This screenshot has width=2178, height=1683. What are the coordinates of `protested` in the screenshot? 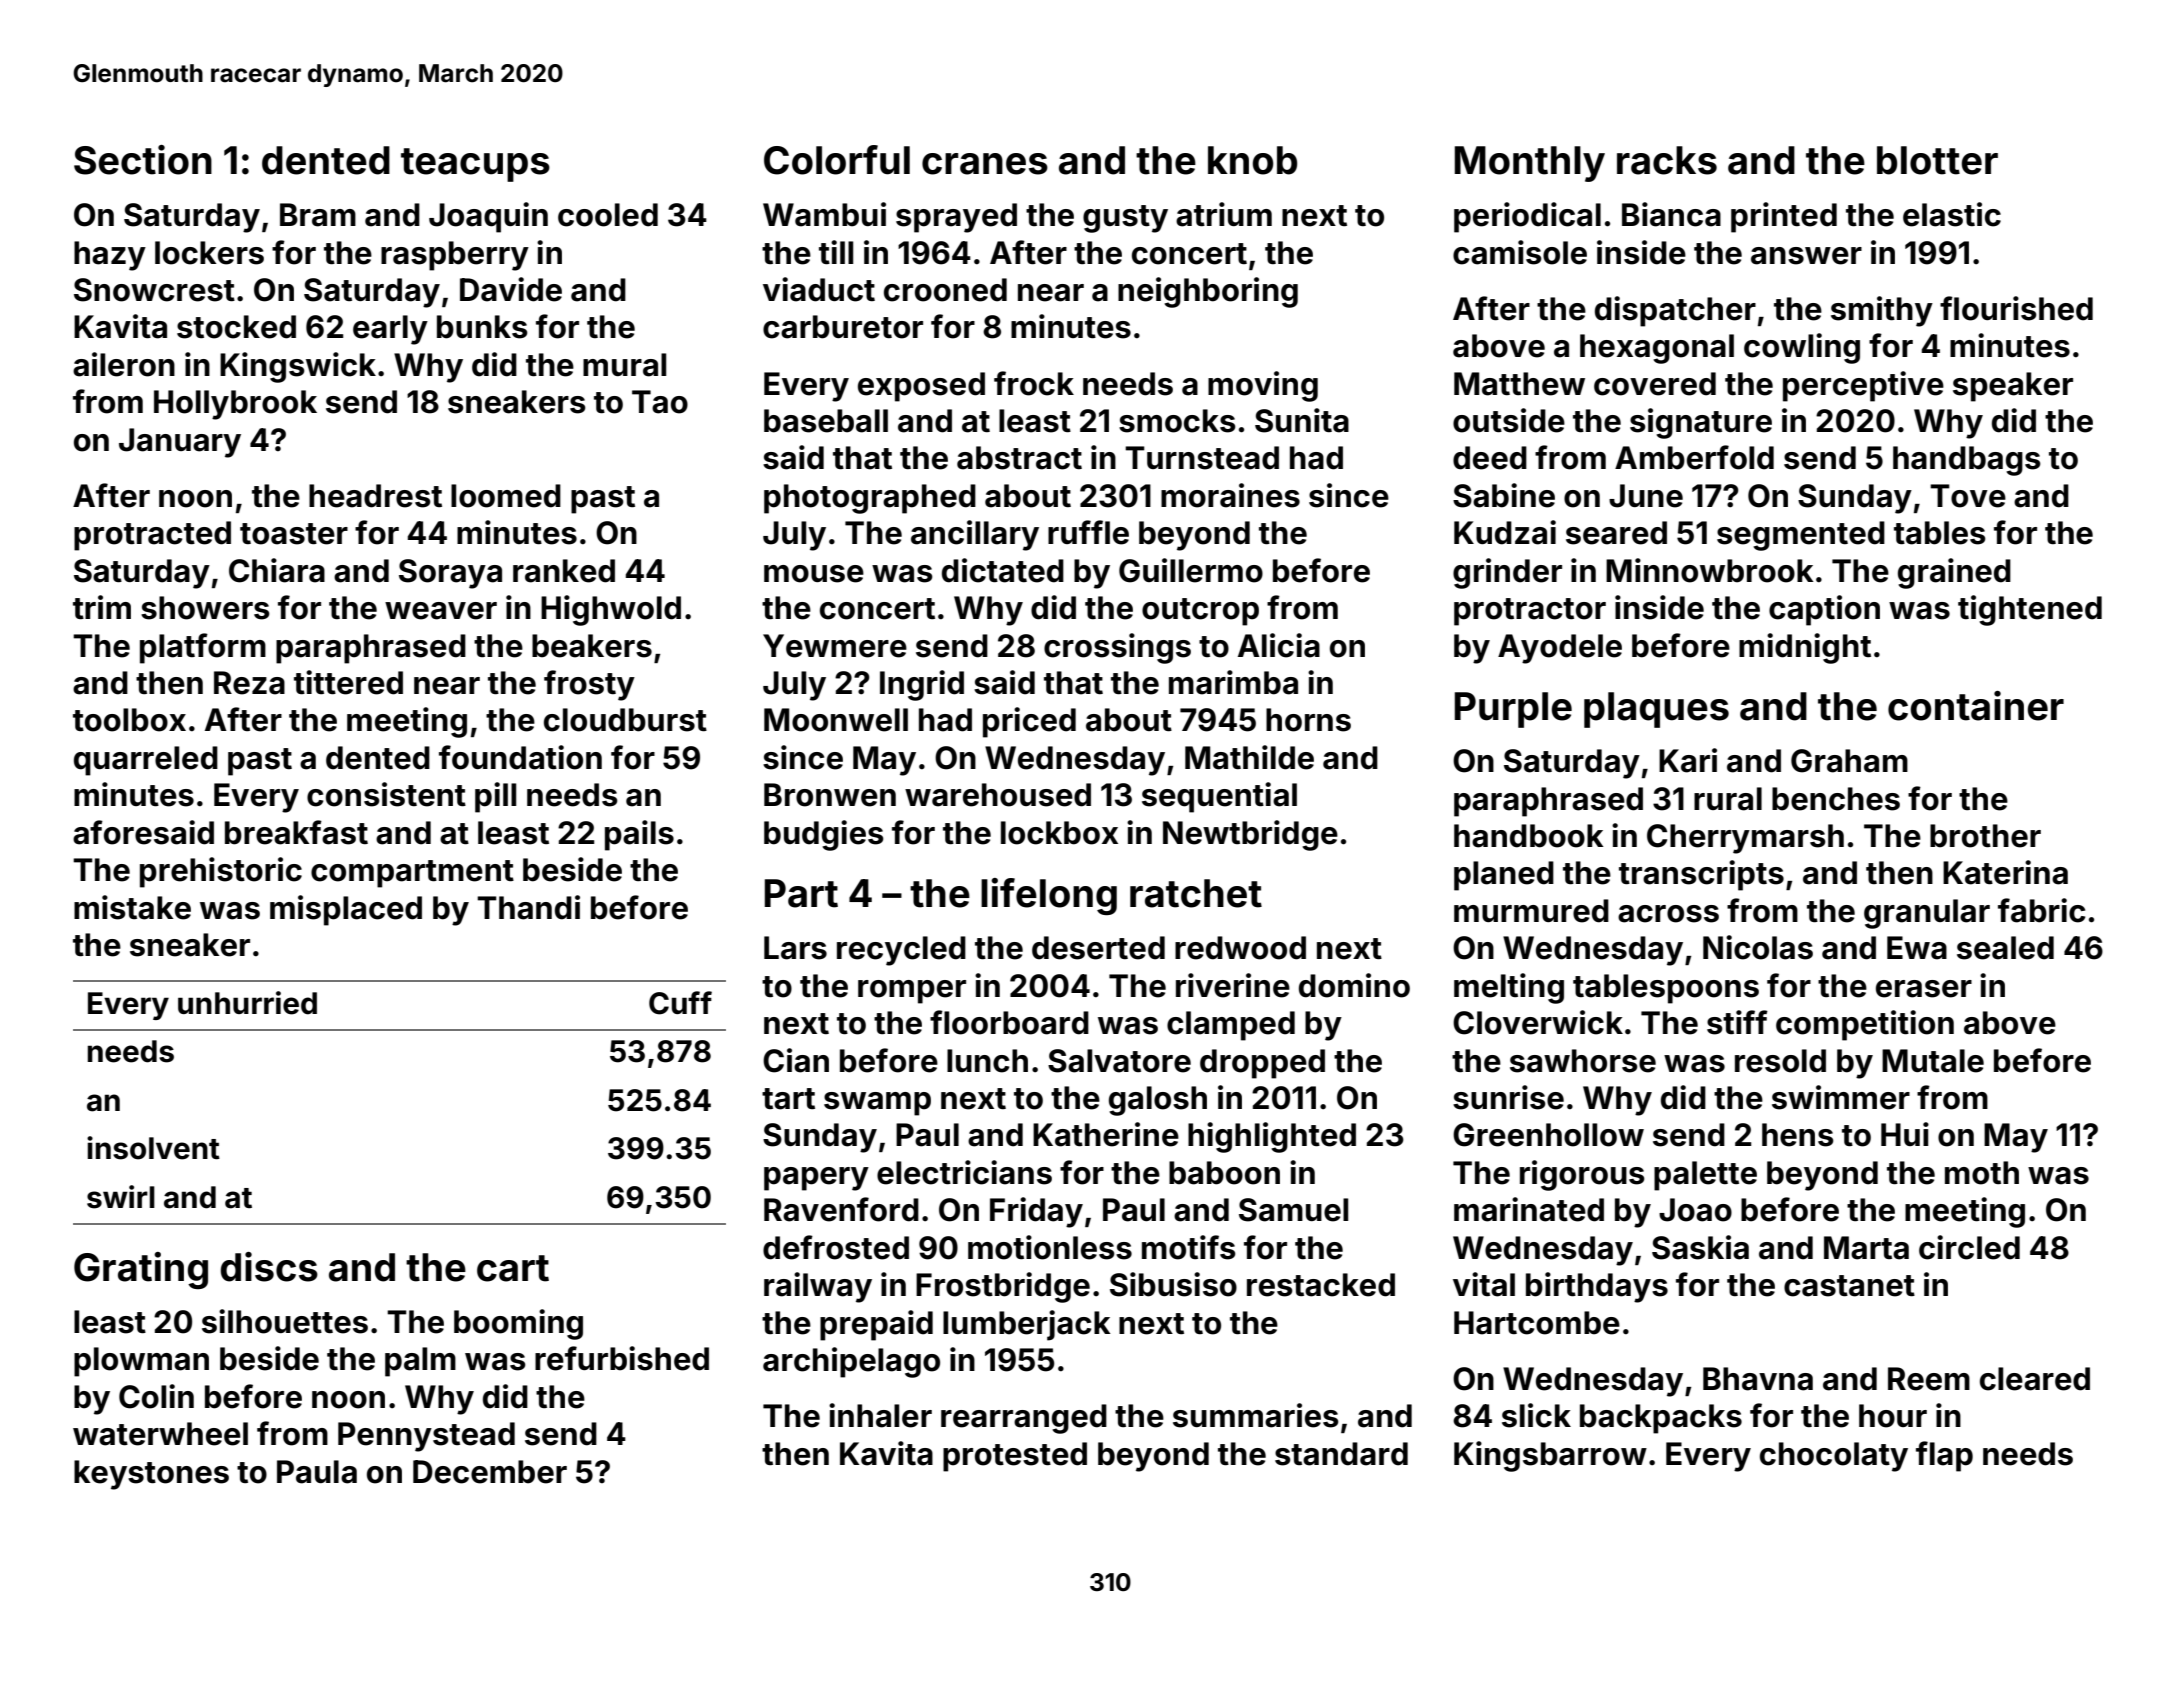 It's located at (1015, 1457).
